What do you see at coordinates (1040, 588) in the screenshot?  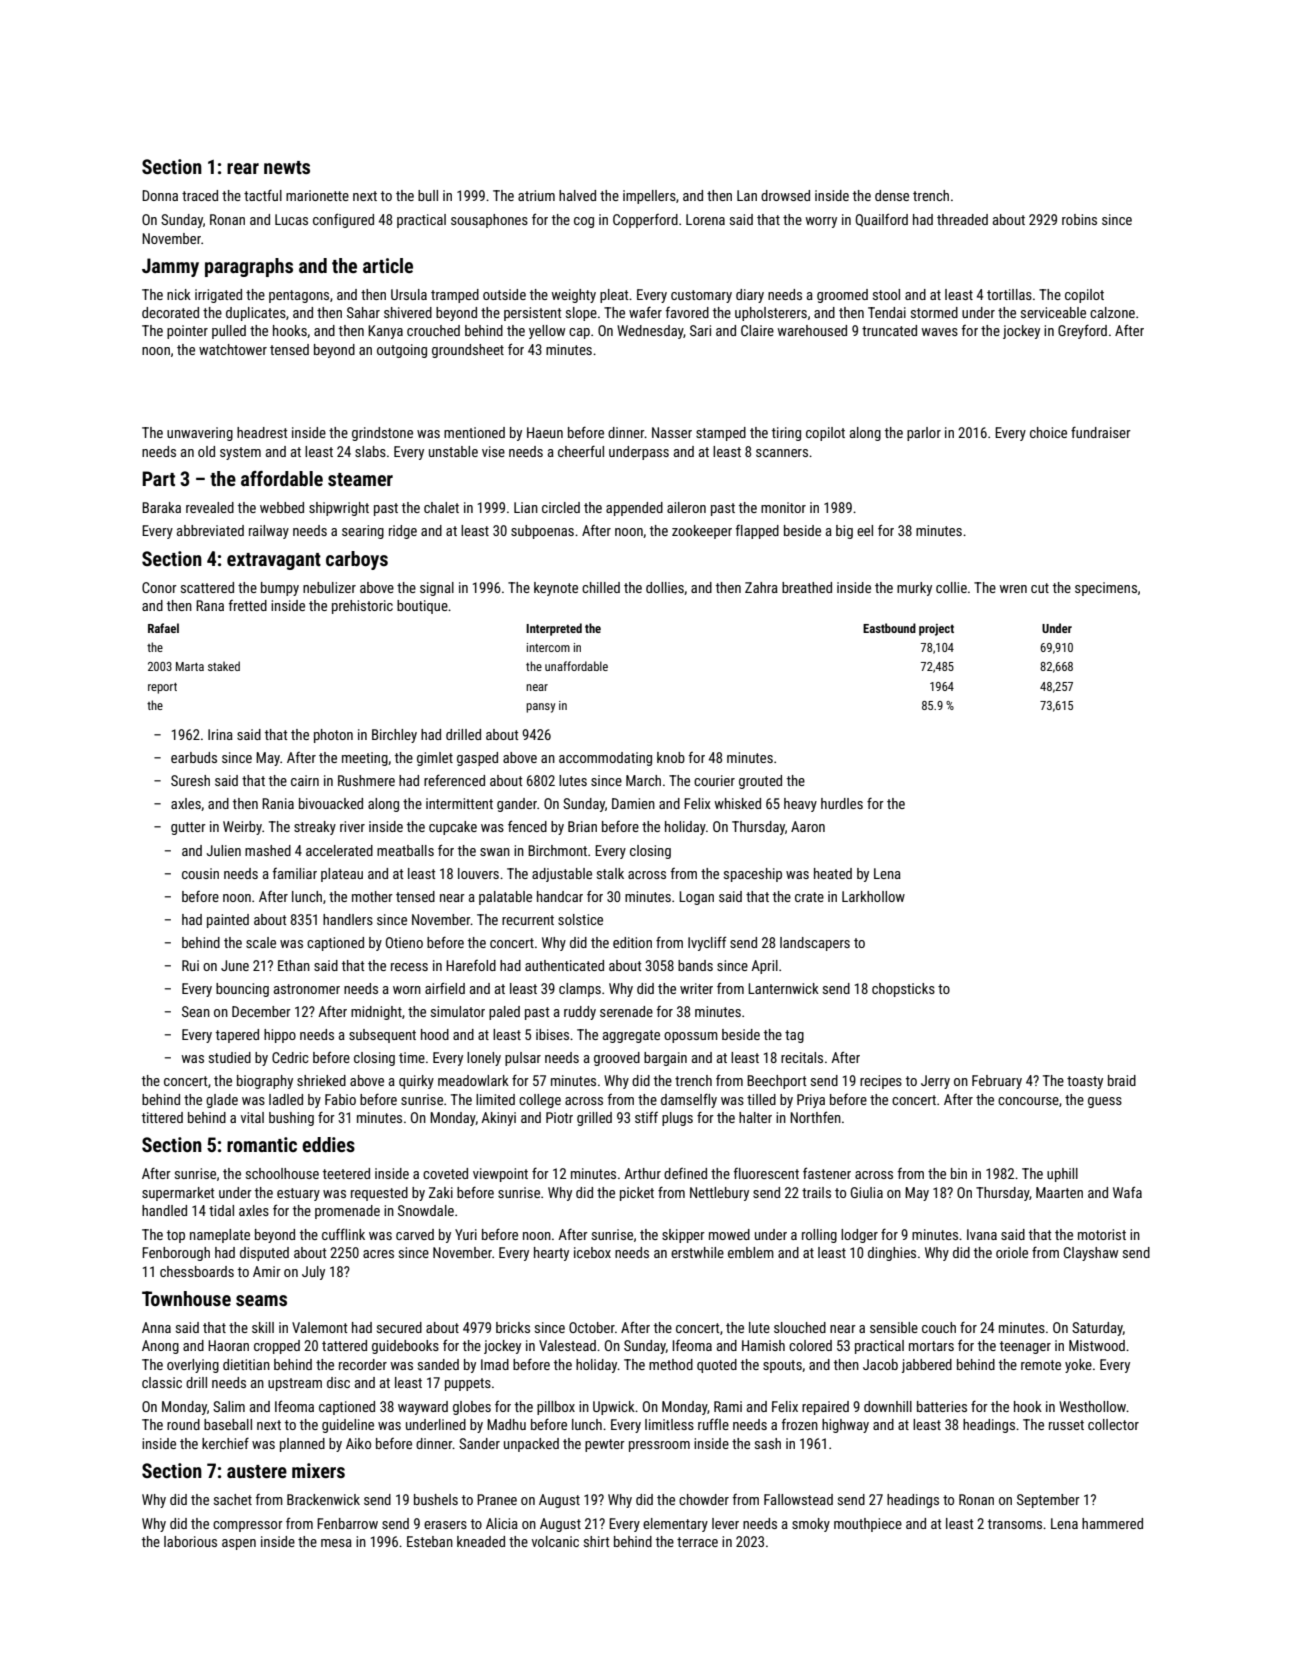 I see `cut` at bounding box center [1040, 588].
